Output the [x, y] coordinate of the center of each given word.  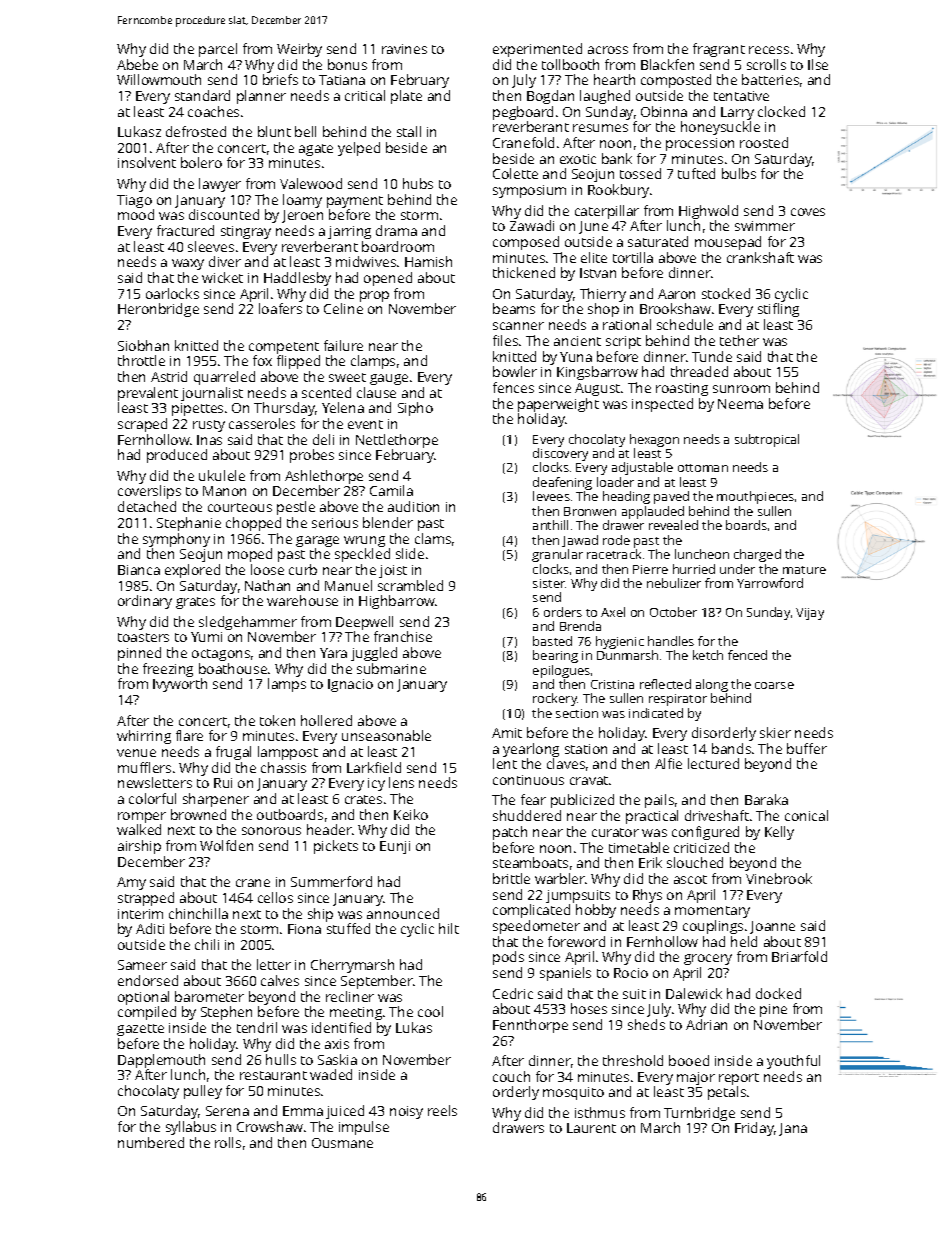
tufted [696, 173]
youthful [793, 1062]
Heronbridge [158, 310]
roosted [764, 142]
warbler [560, 878]
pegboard [523, 113]
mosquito [573, 1093]
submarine [391, 668]
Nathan [267, 585]
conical [806, 815]
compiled [147, 1013]
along [712, 685]
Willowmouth [159, 79]
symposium [529, 191]
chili [207, 944]
